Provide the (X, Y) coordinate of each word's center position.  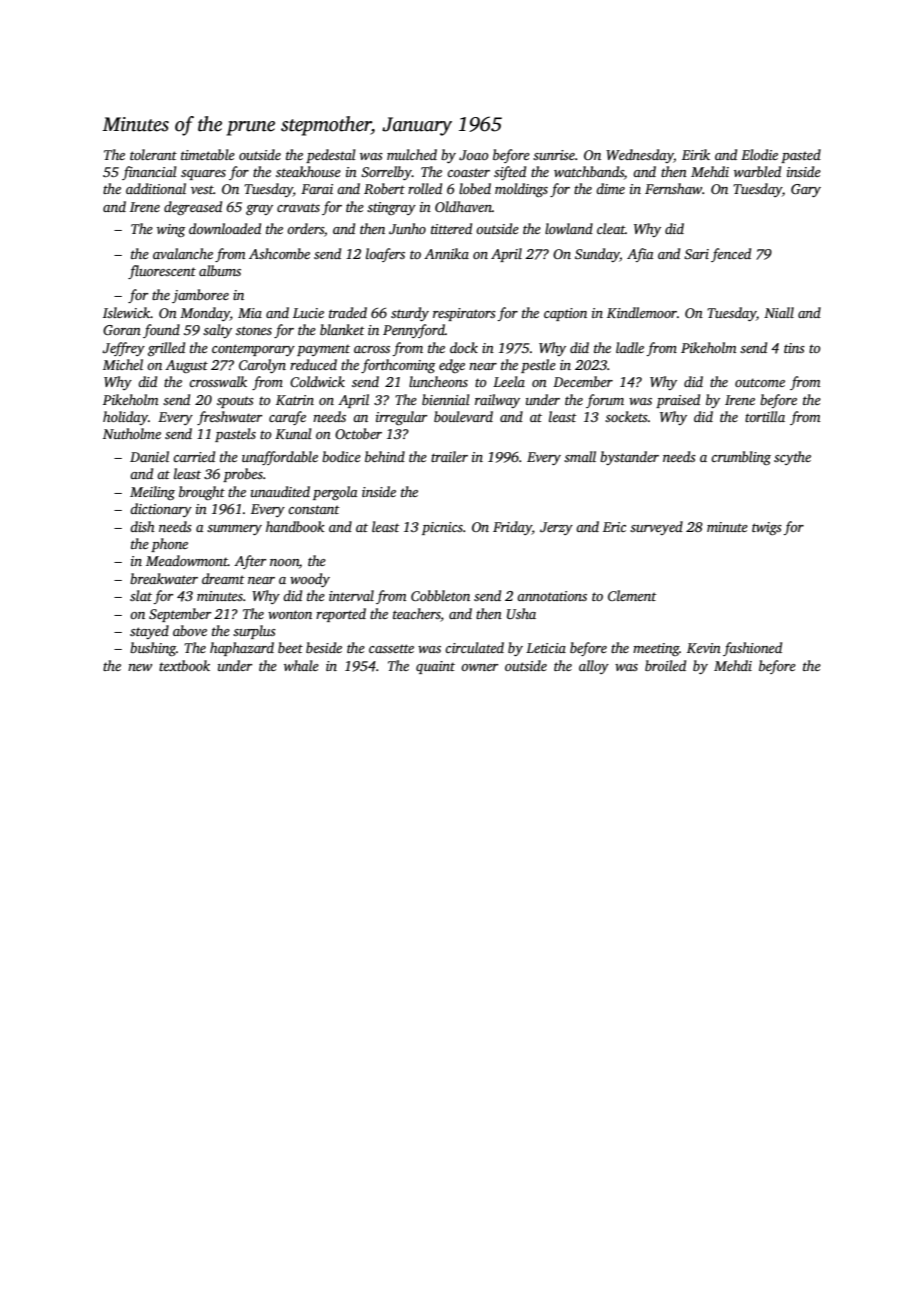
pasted (801, 156)
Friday (512, 528)
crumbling (741, 458)
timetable (208, 154)
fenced (731, 255)
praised (678, 401)
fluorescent (162, 272)
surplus (254, 632)
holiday (125, 418)
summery (234, 530)
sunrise (554, 155)
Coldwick (317, 381)
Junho (407, 228)
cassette (391, 648)
